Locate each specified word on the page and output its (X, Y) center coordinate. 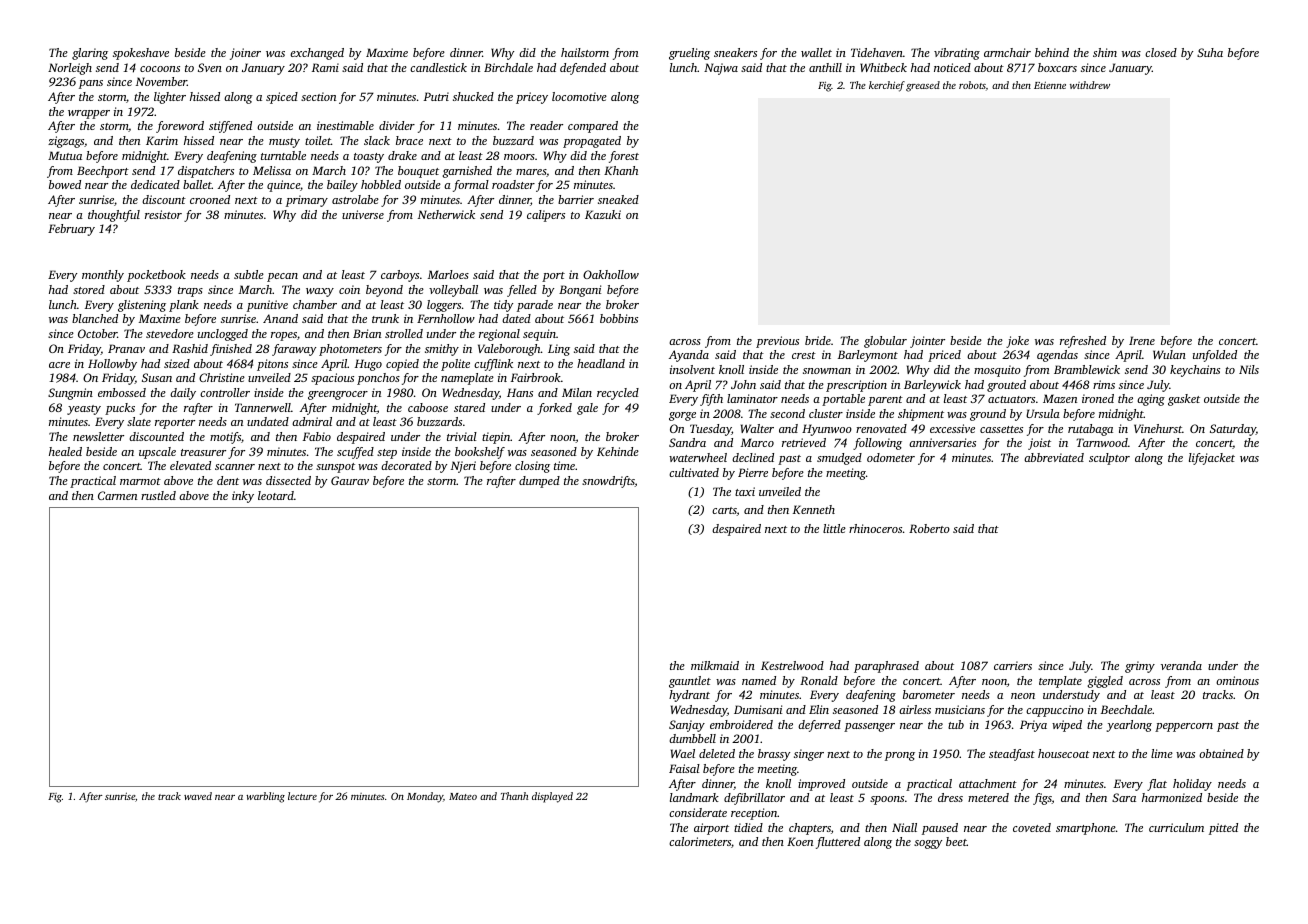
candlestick (438, 67)
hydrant (689, 696)
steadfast (1012, 755)
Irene (1142, 340)
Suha (1210, 52)
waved (198, 796)
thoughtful (114, 216)
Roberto (929, 528)
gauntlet (690, 682)
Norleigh (70, 69)
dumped (539, 482)
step (387, 454)
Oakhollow (611, 274)
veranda (1181, 665)
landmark (694, 797)
